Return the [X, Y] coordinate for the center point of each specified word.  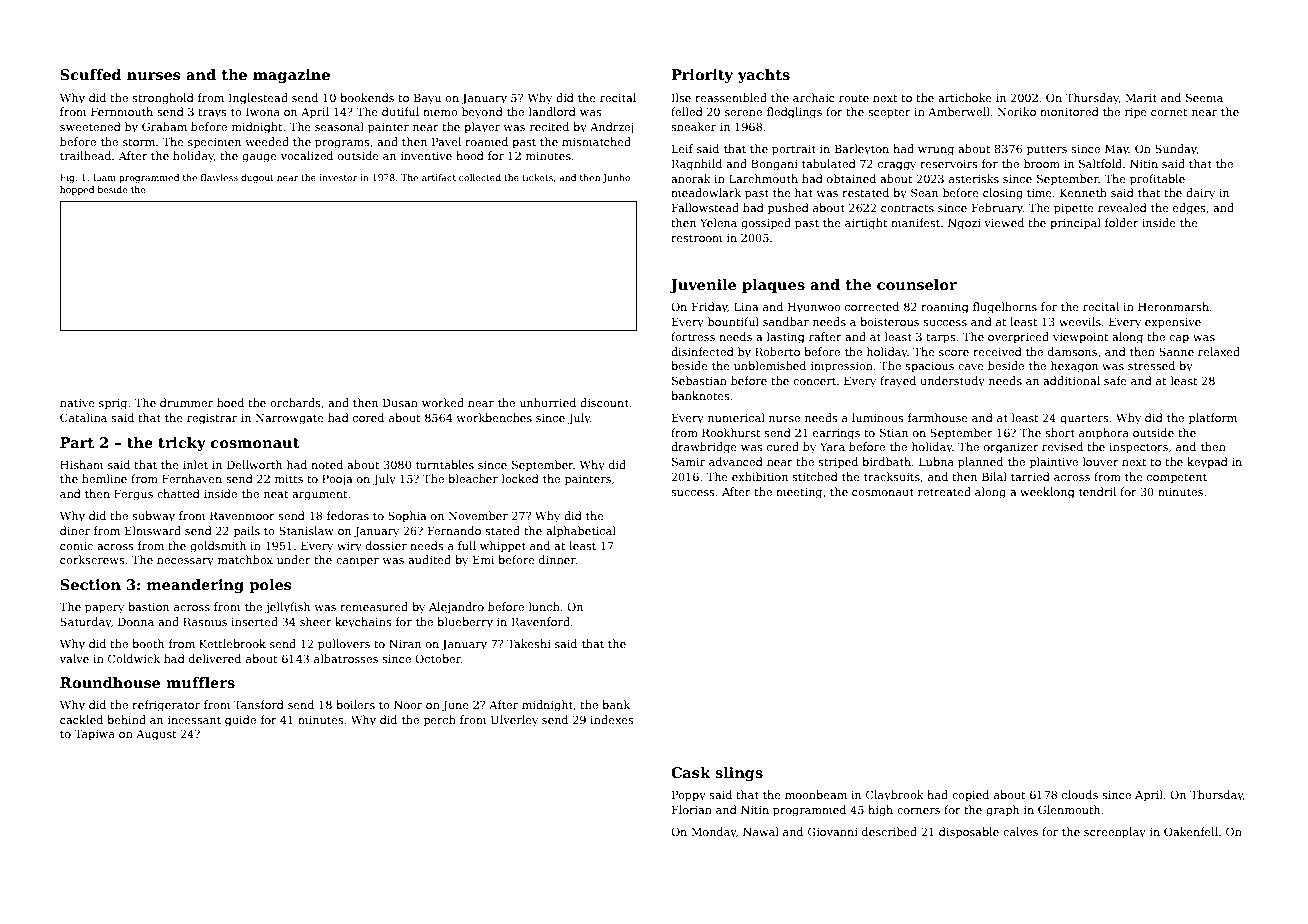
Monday [714, 833]
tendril [1097, 491]
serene [743, 113]
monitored [1069, 111]
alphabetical [581, 532]
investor [338, 177]
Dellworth [254, 464]
